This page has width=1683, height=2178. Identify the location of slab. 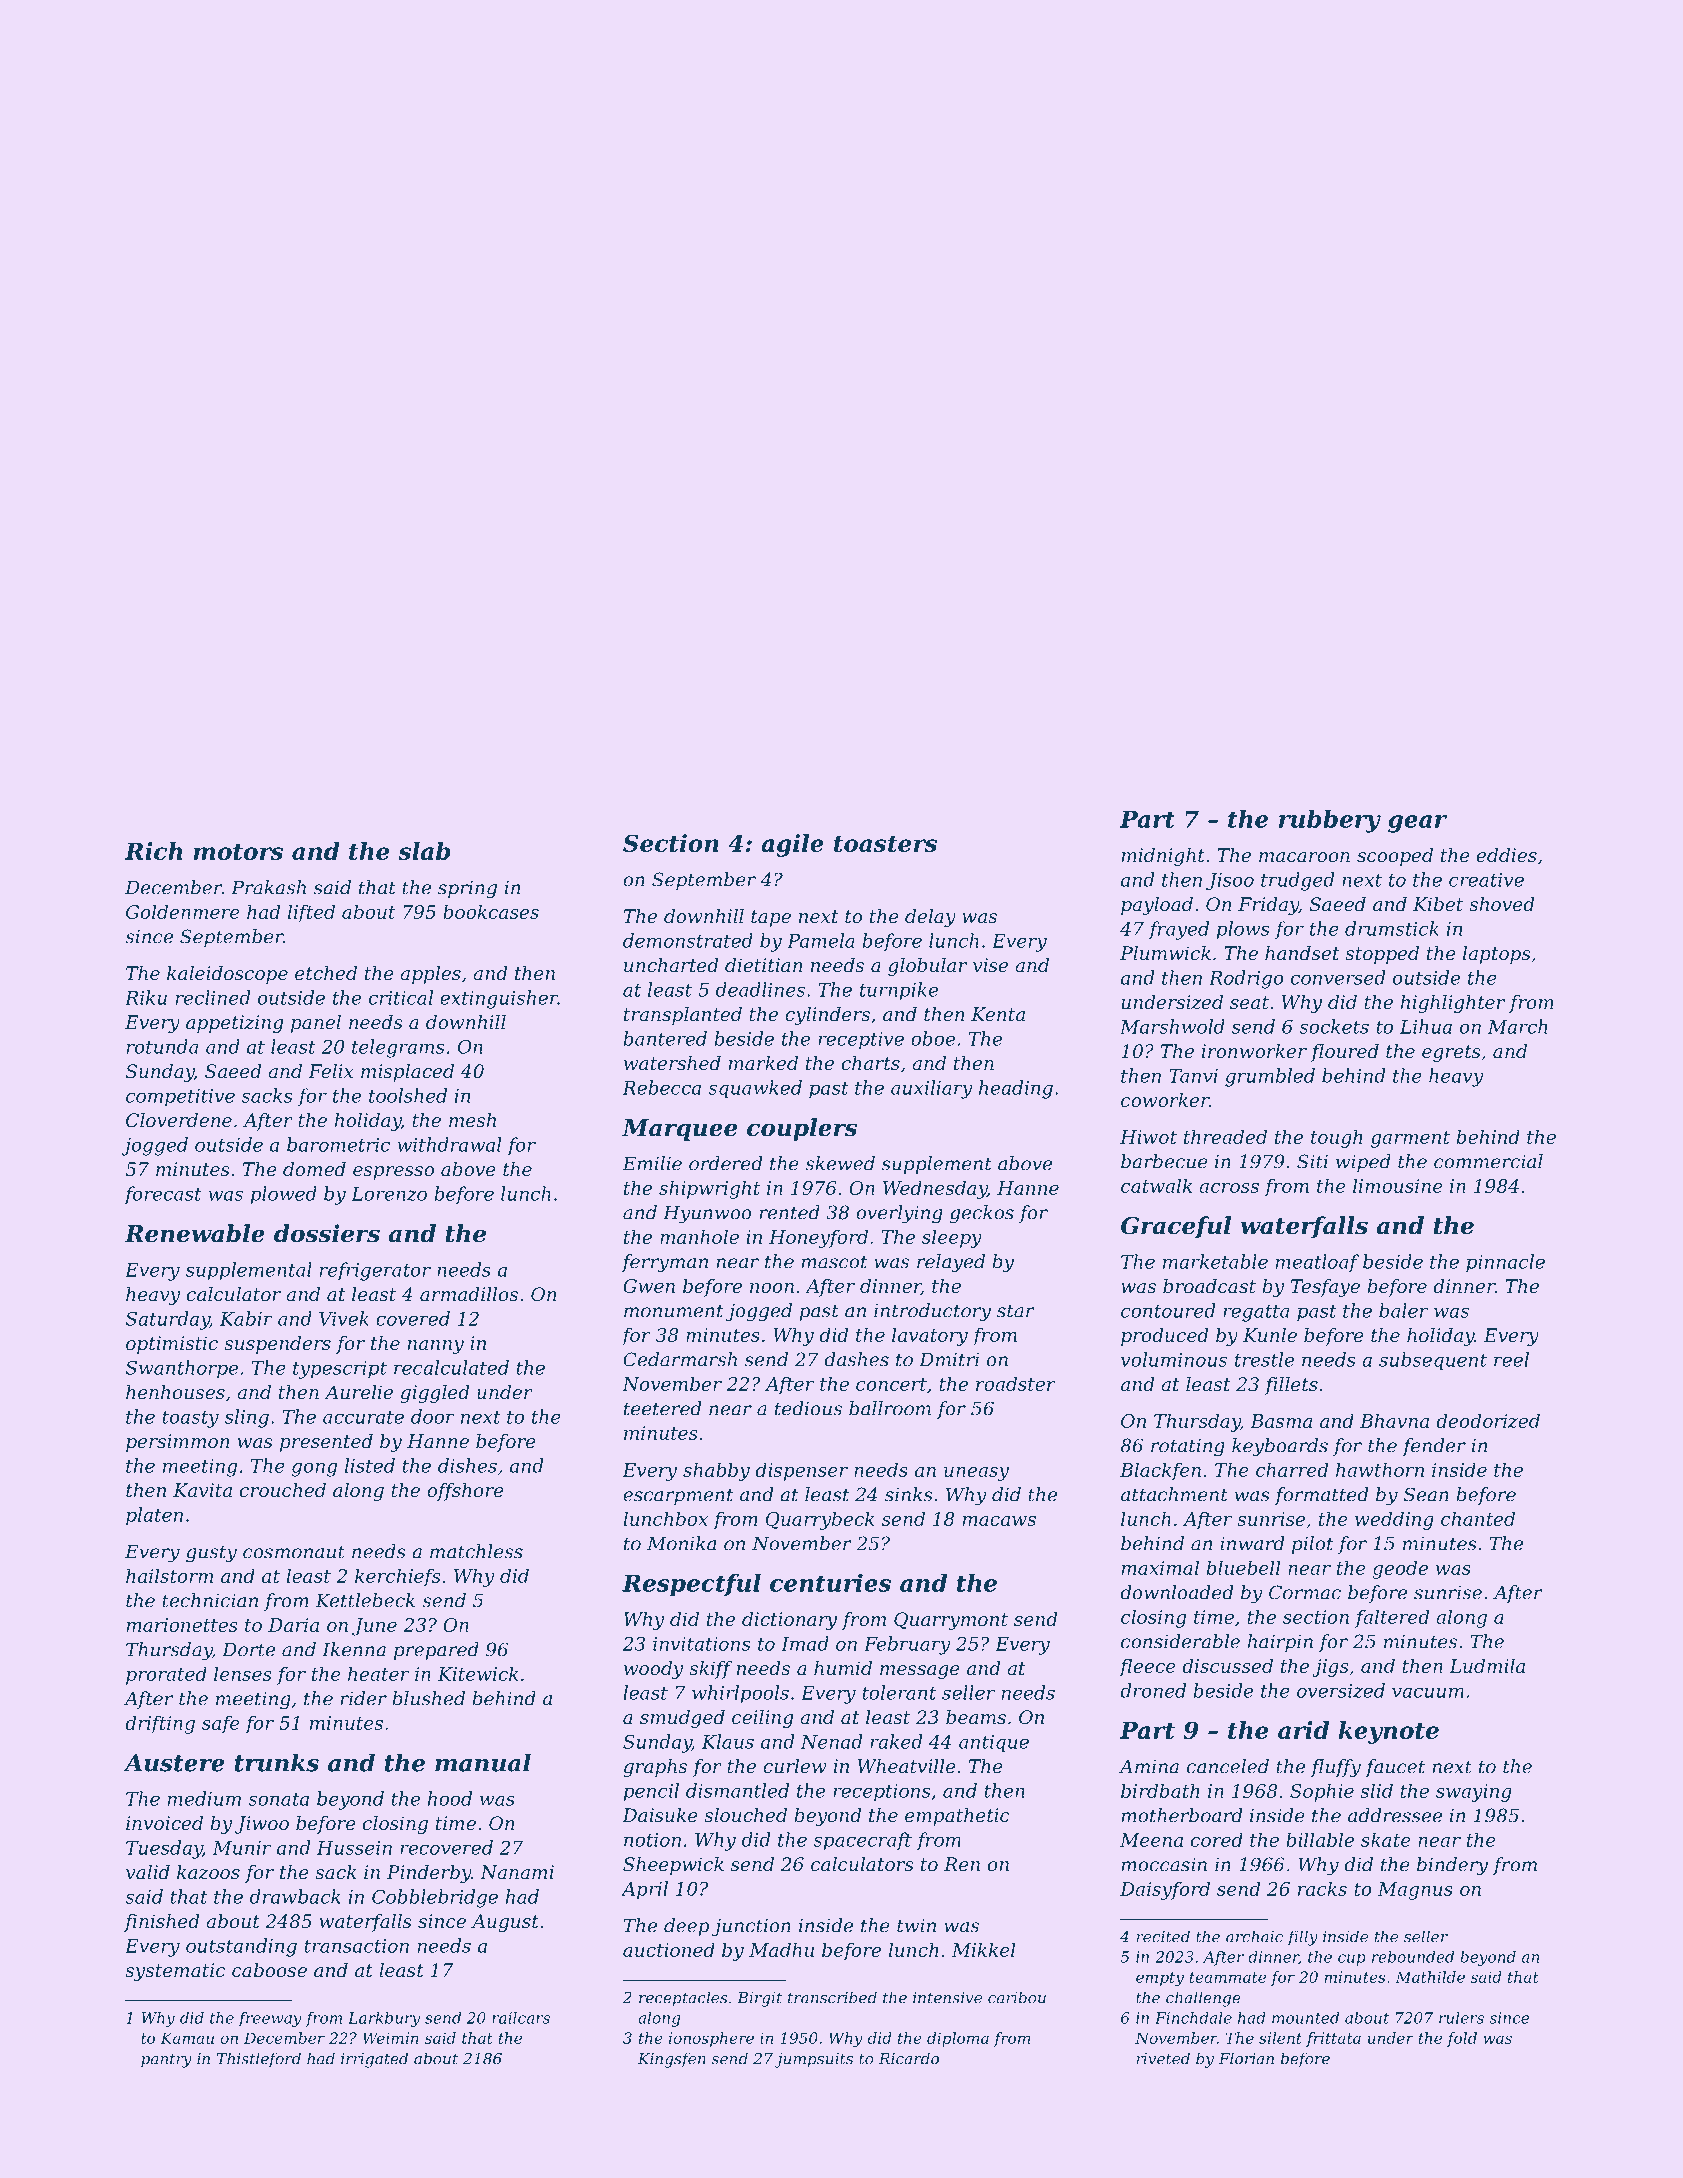
(424, 851).
